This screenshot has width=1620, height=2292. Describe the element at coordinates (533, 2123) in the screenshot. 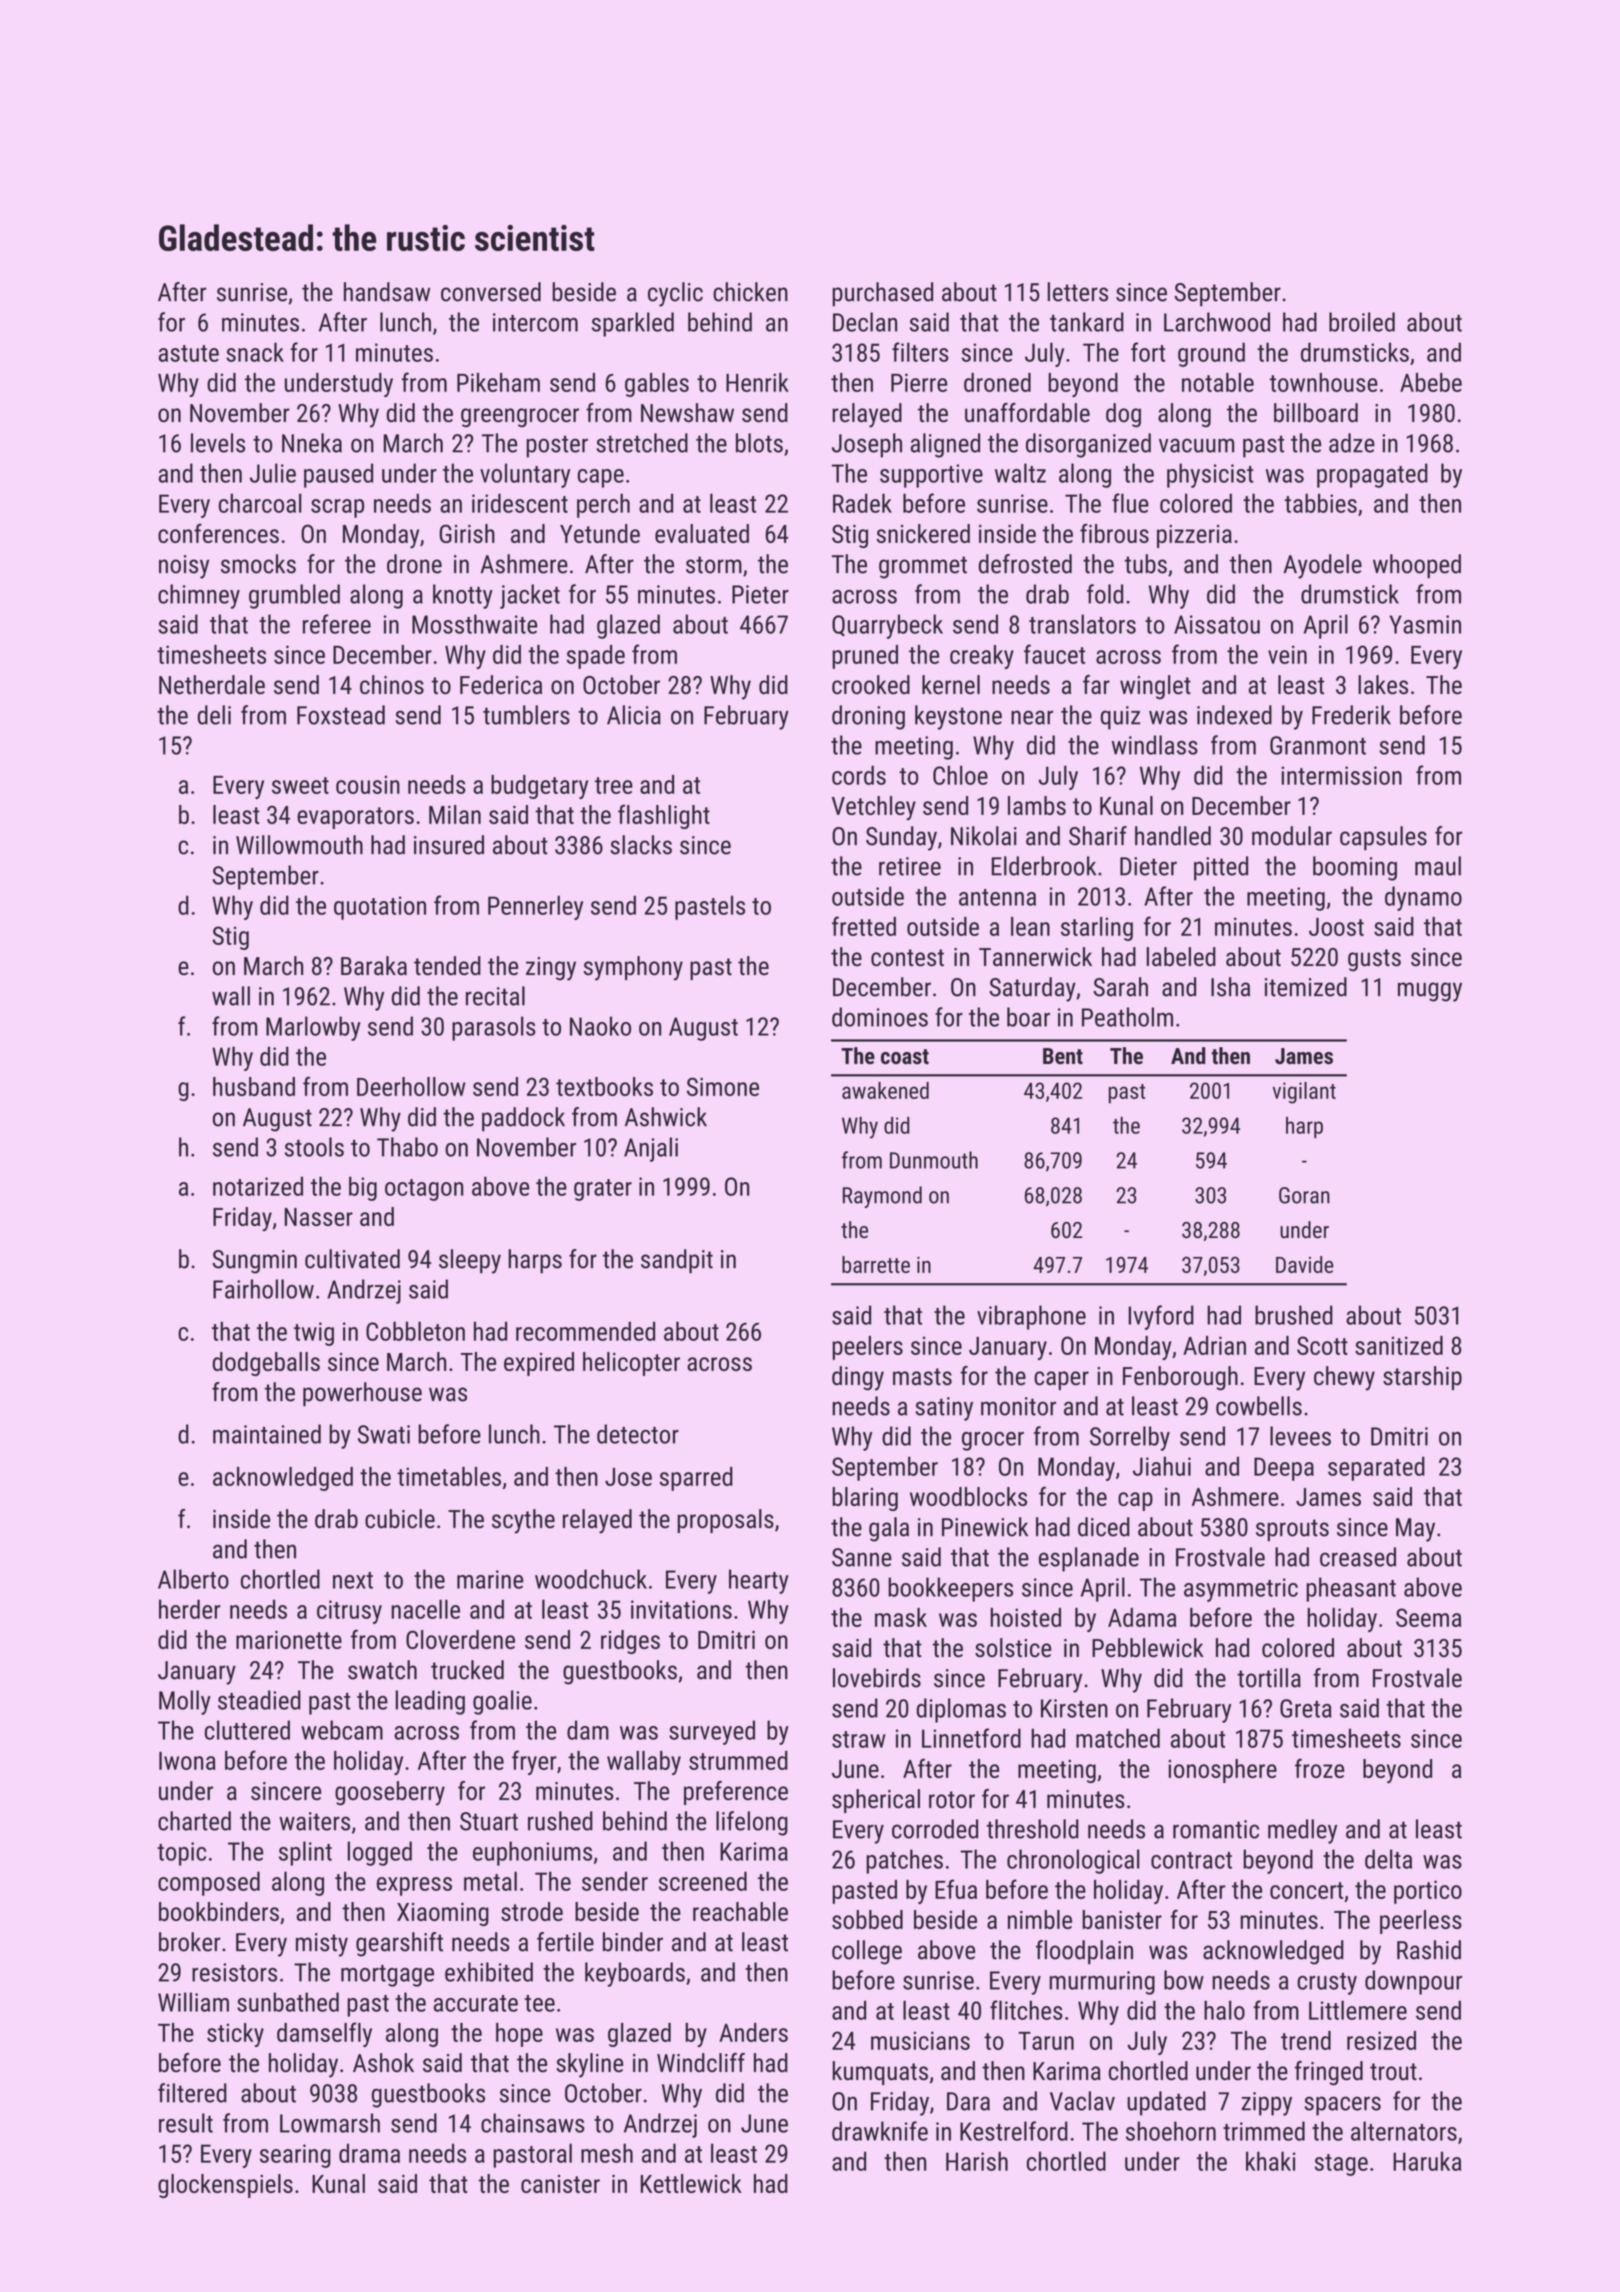

I see `chainsaws` at that location.
